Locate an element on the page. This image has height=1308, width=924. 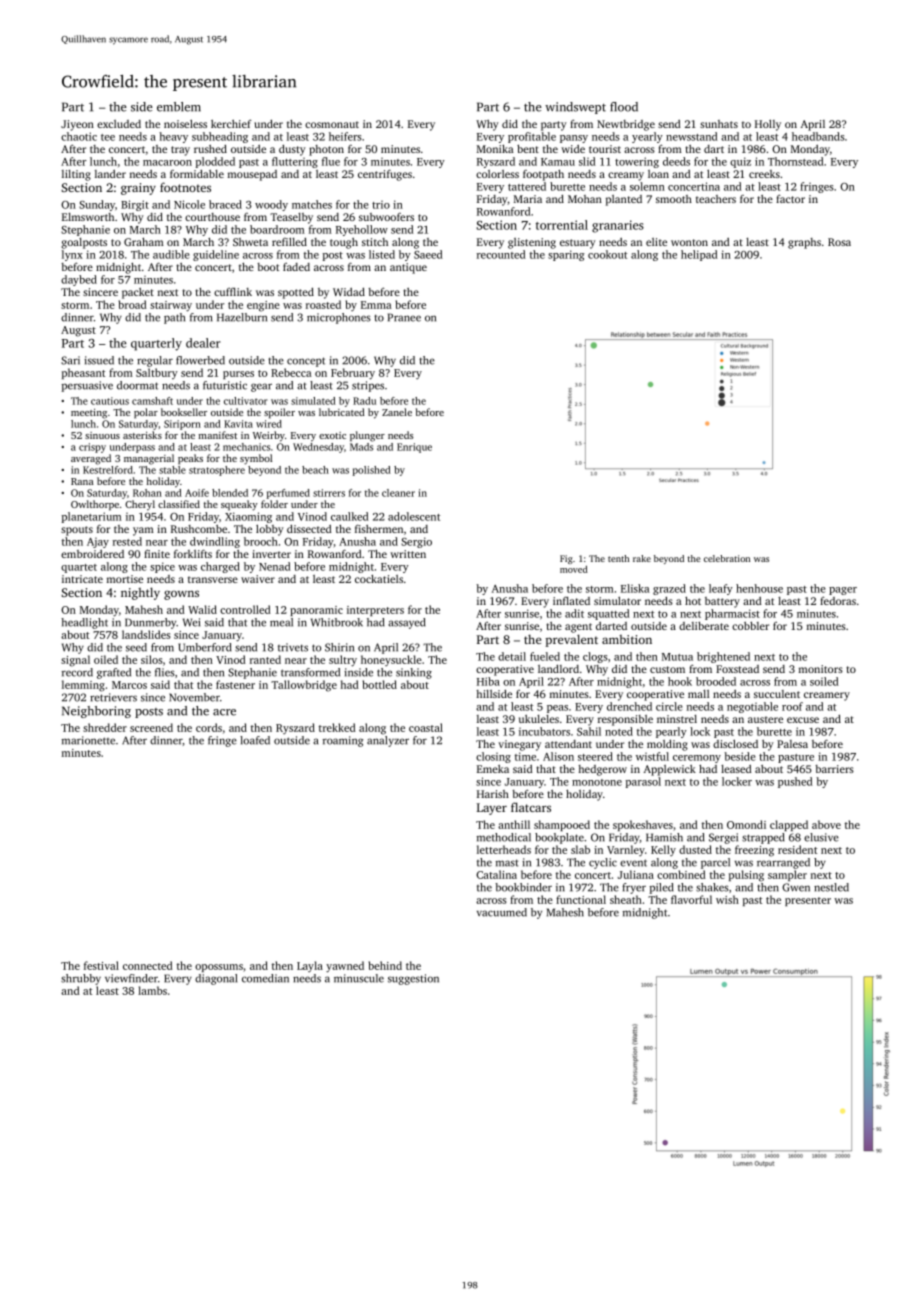
Sergio is located at coordinates (416, 542).
